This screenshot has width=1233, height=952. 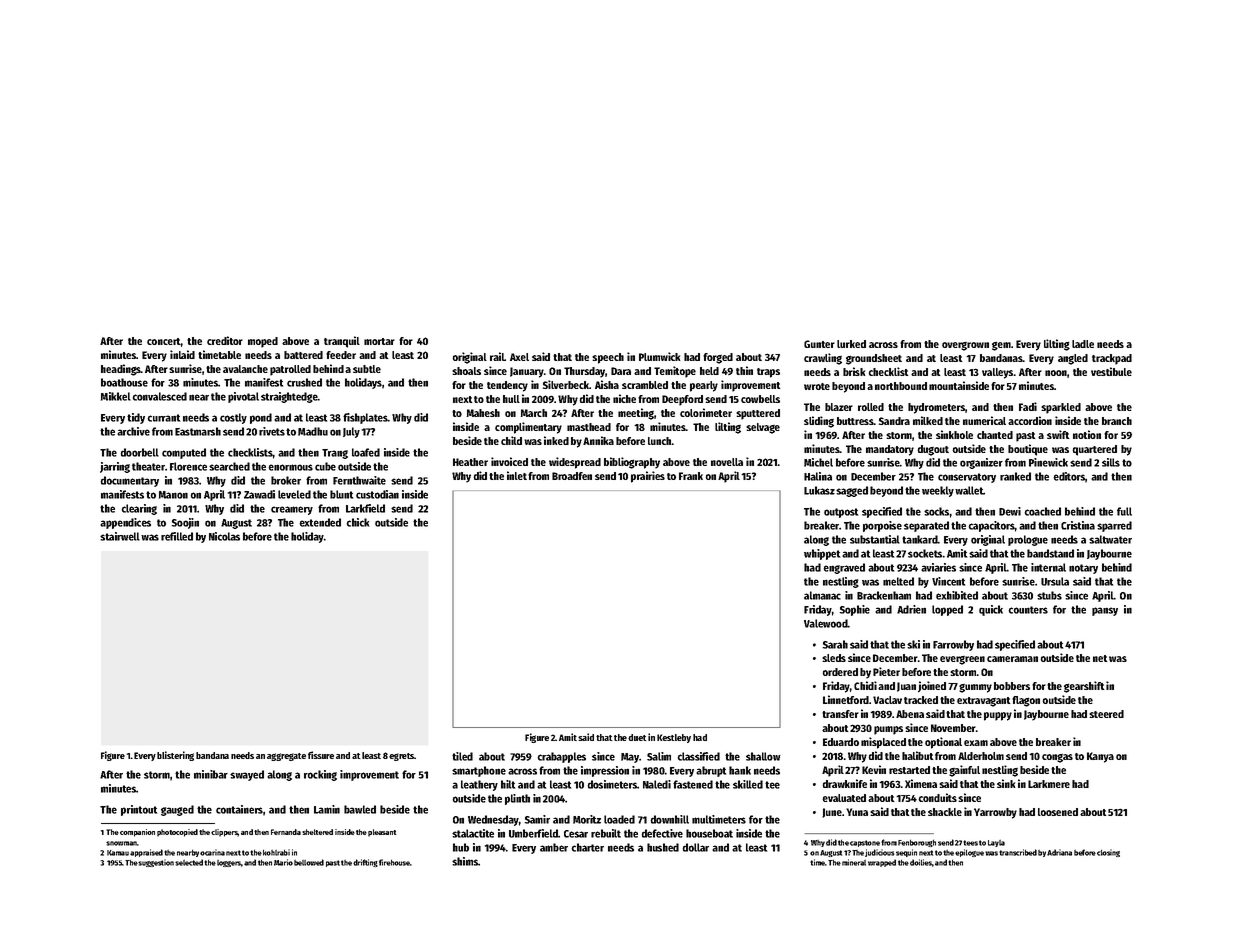 I want to click on extended, so click(x=320, y=522).
